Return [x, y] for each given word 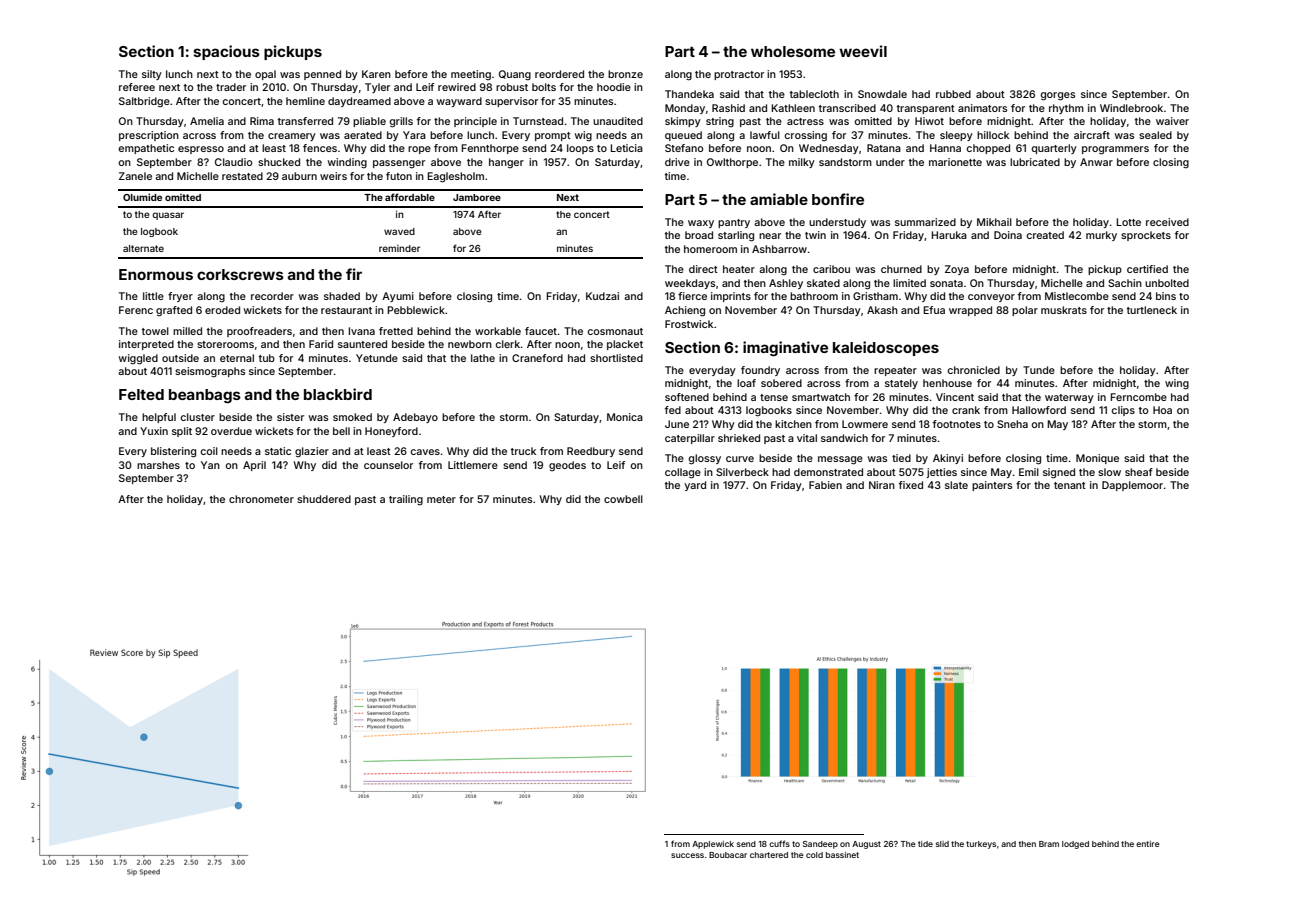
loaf [746, 383]
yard [695, 486]
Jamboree [477, 197]
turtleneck [1152, 310]
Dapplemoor [1132, 486]
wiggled [138, 359]
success [687, 855]
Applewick [713, 845]
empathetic [146, 149]
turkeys [981, 845]
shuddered [324, 499]
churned [901, 269]
